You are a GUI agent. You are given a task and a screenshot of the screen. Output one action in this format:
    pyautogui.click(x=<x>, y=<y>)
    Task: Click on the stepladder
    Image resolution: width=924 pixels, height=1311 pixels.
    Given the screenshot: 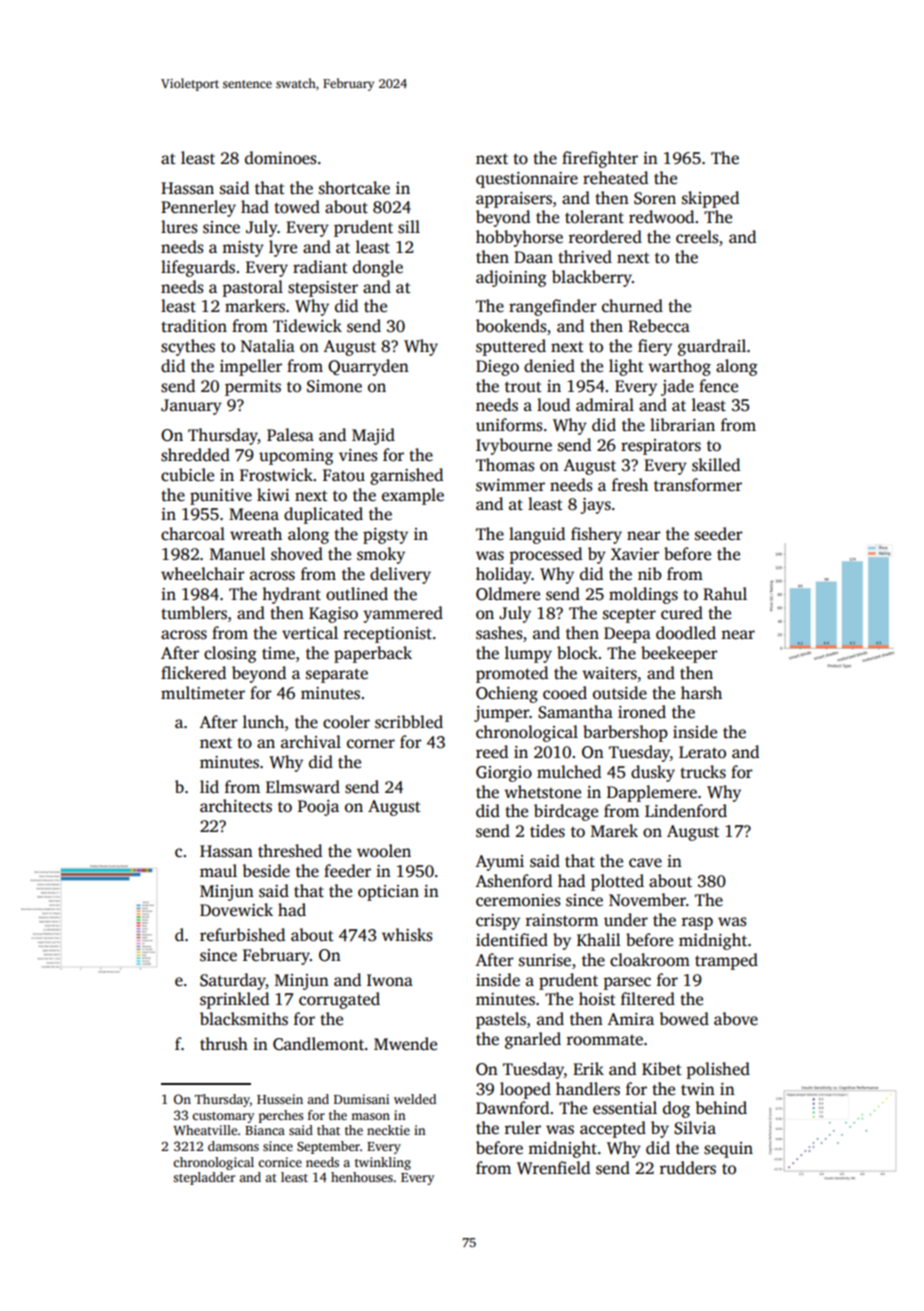 What is the action you would take?
    pyautogui.click(x=204, y=1178)
